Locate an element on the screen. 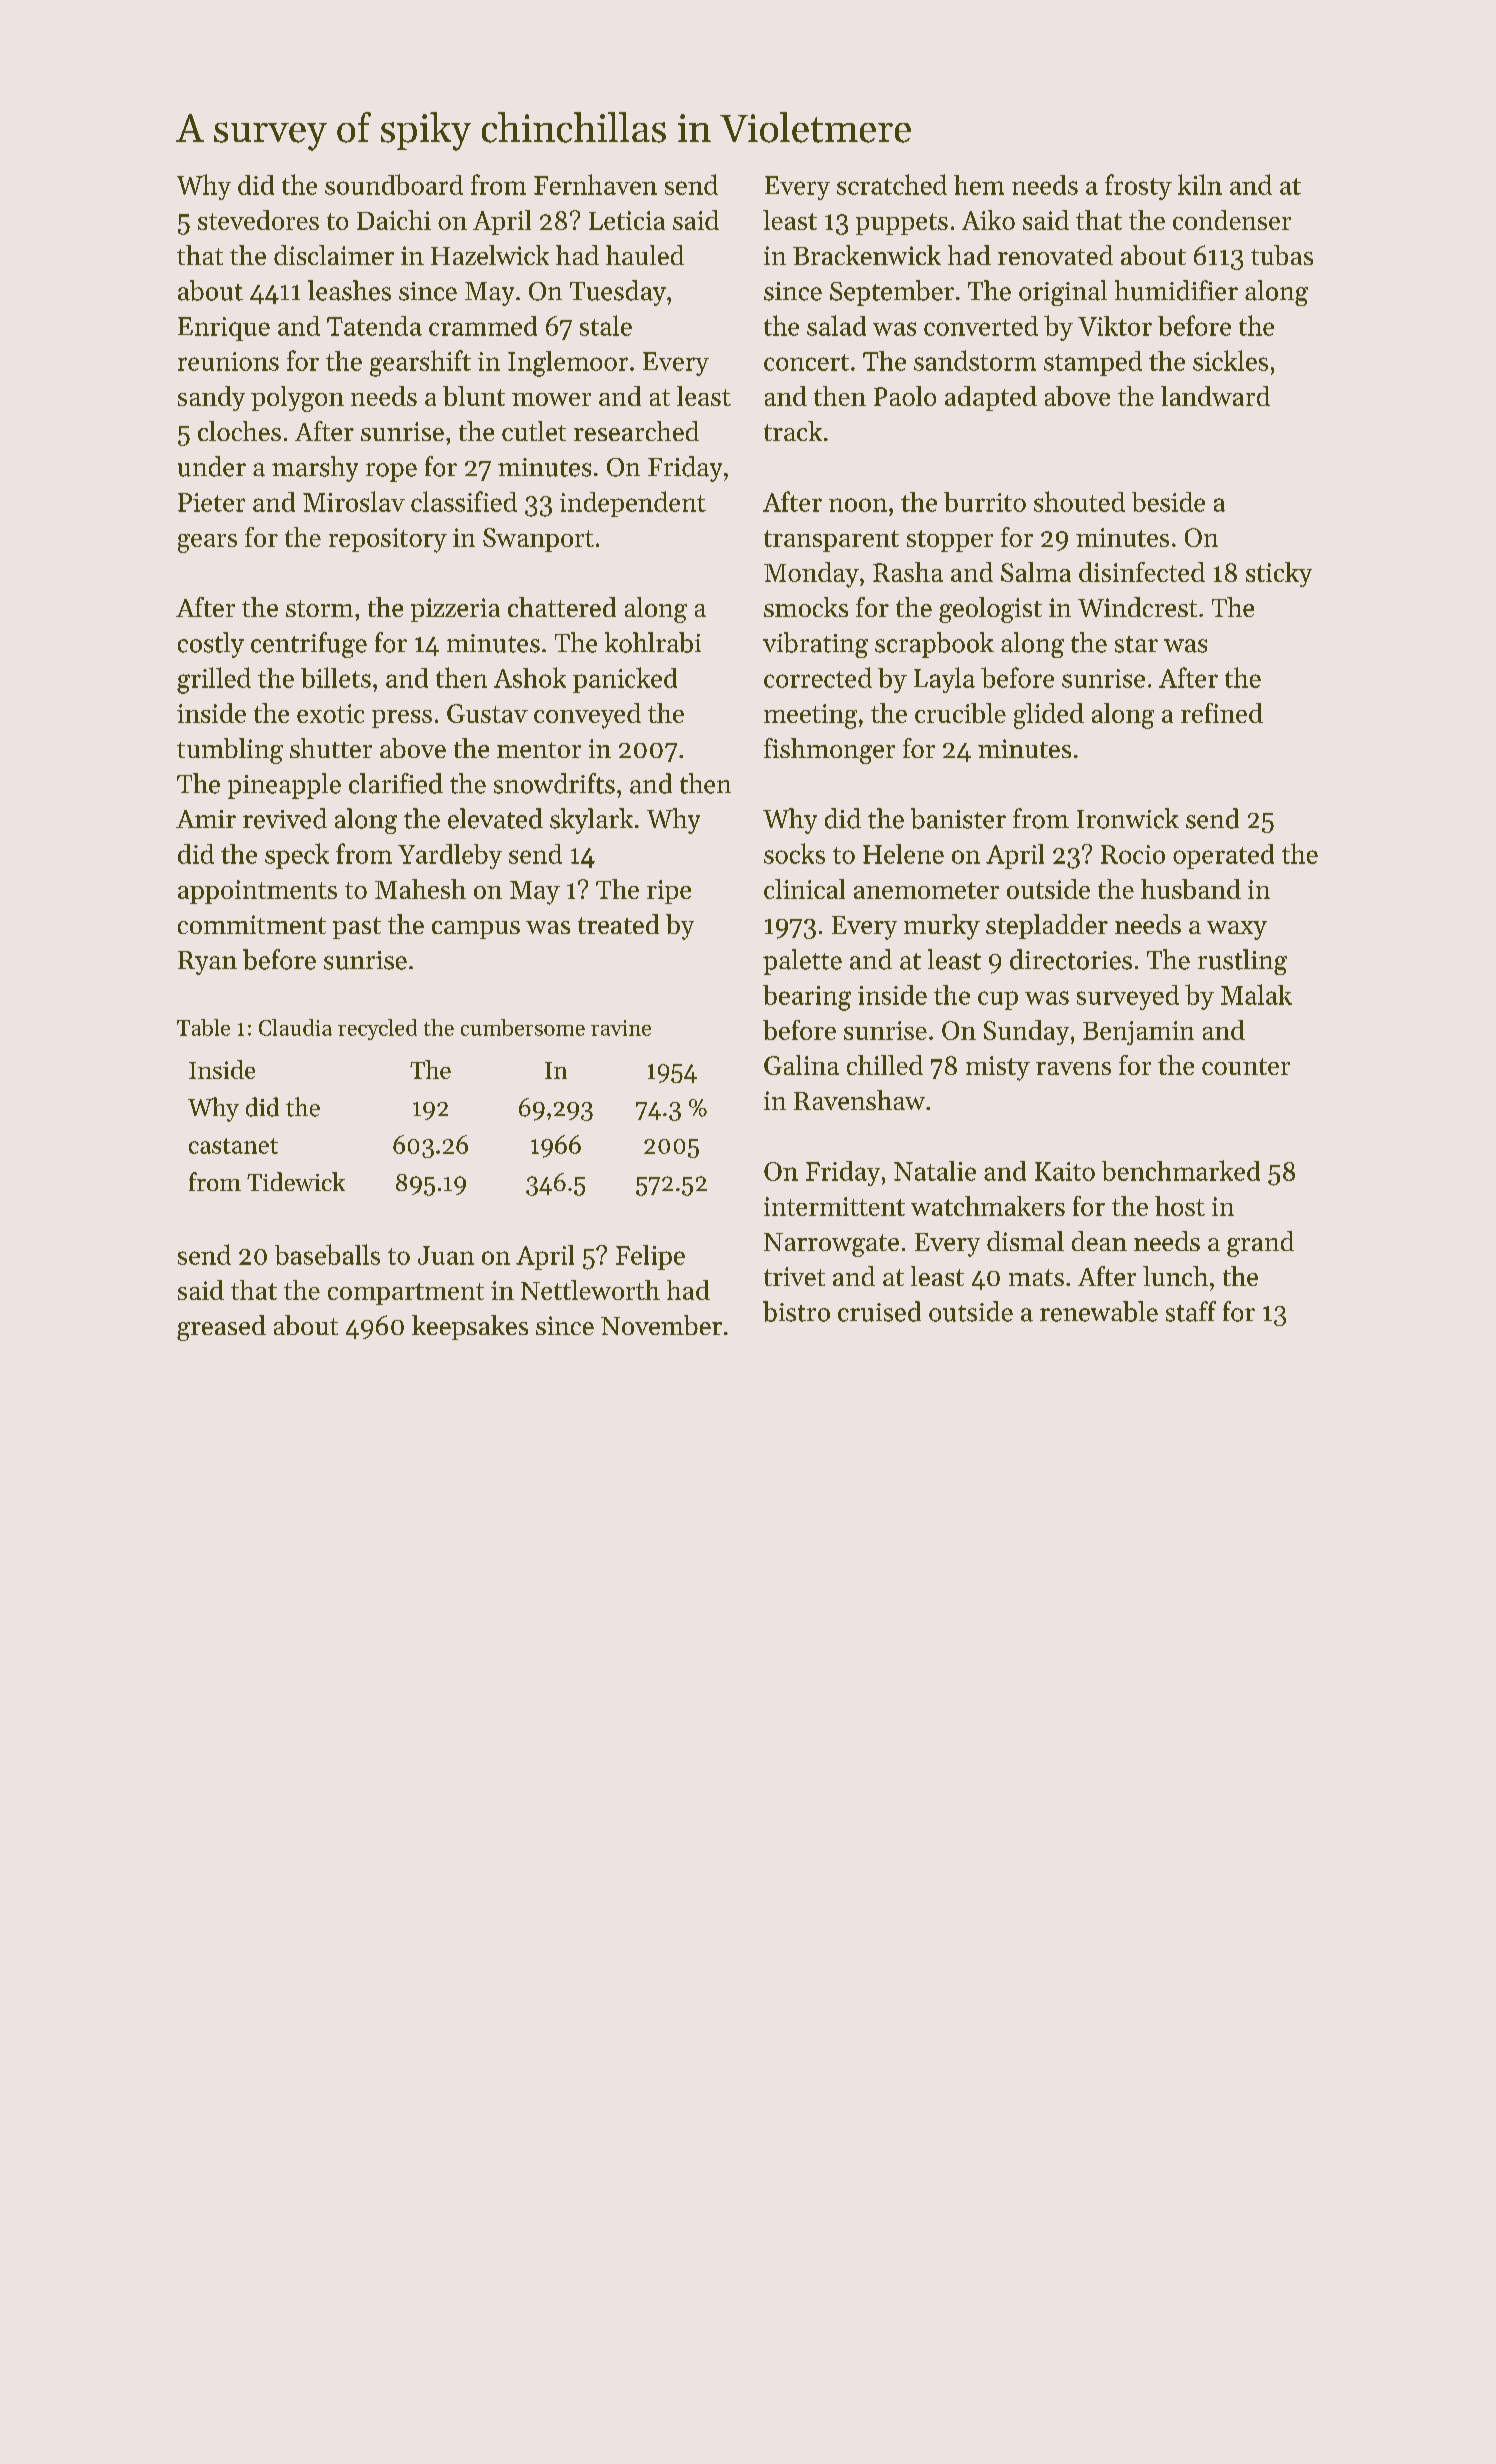 This screenshot has height=2464, width=1496. Fernhaven is located at coordinates (595, 184).
